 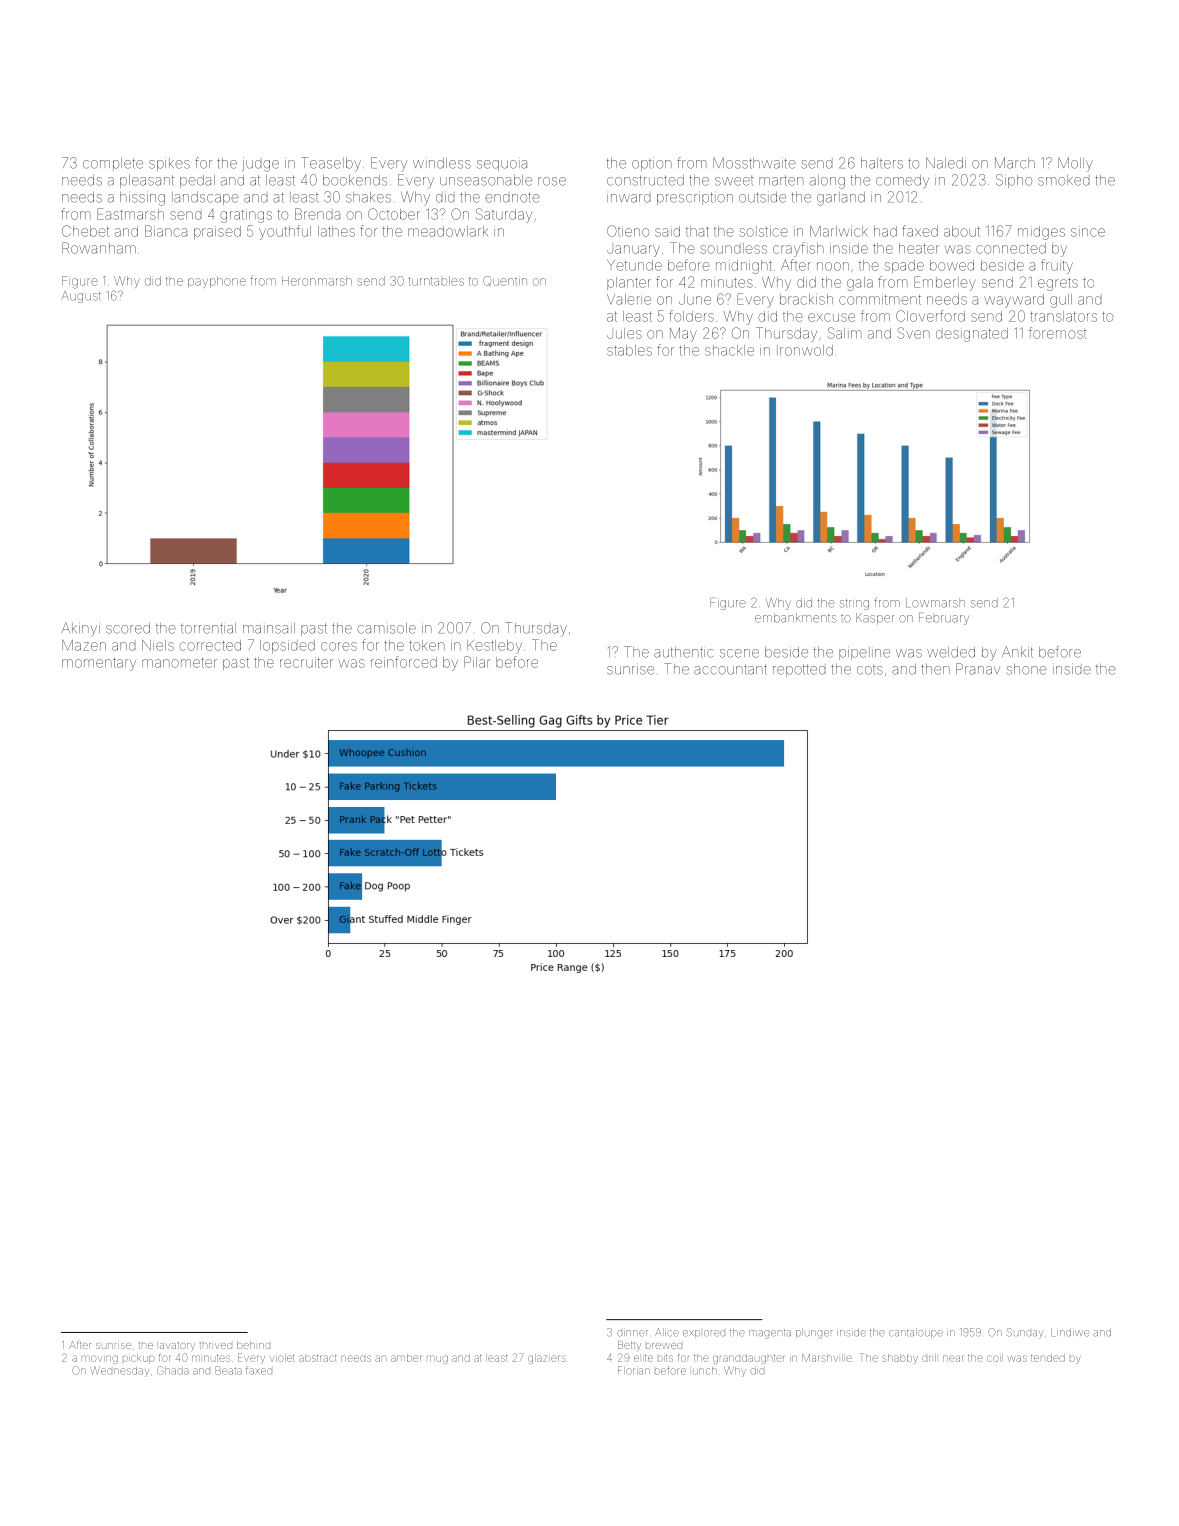 I want to click on Sven, so click(x=913, y=333).
